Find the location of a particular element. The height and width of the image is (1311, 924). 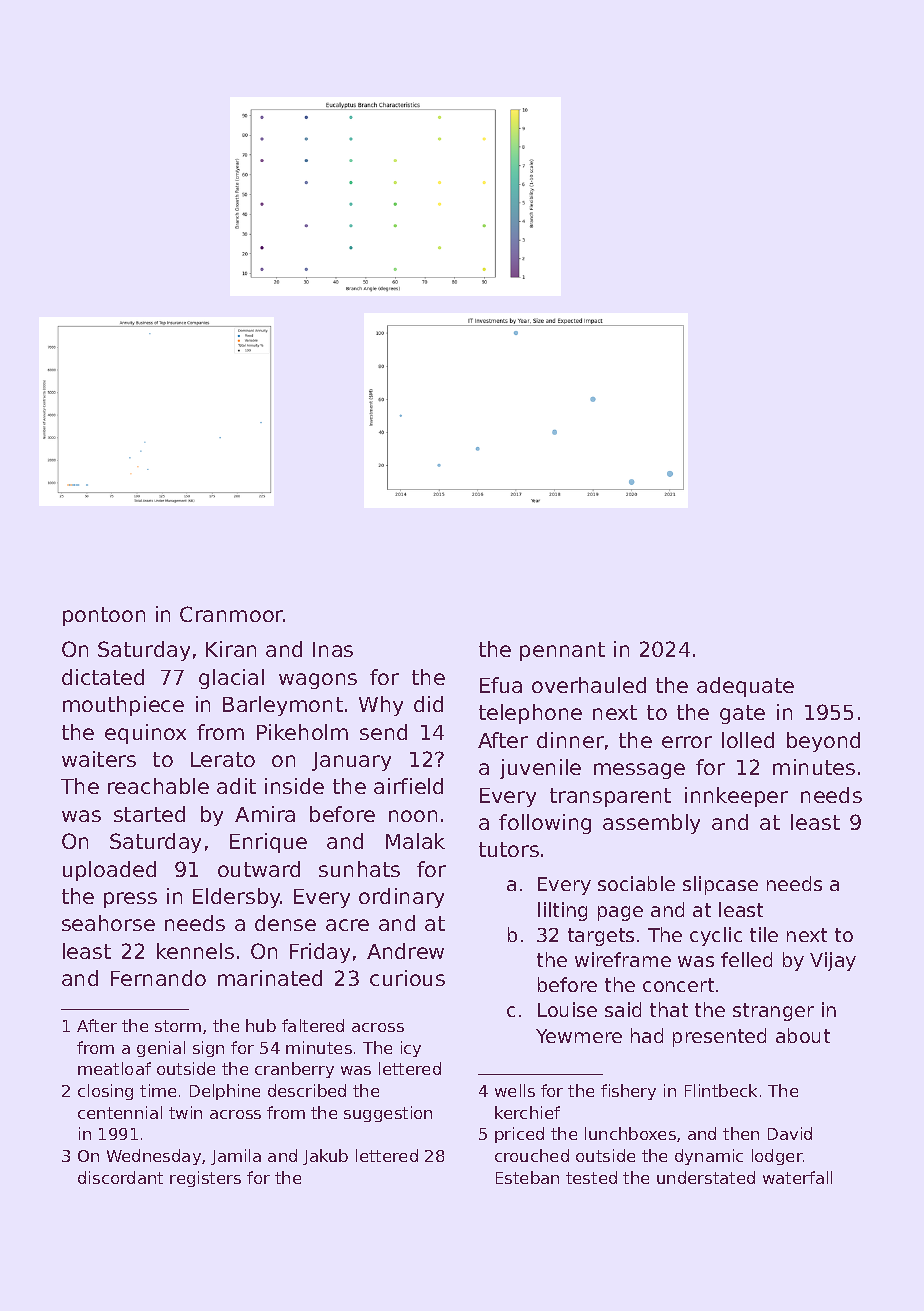

Why is located at coordinates (381, 706).
